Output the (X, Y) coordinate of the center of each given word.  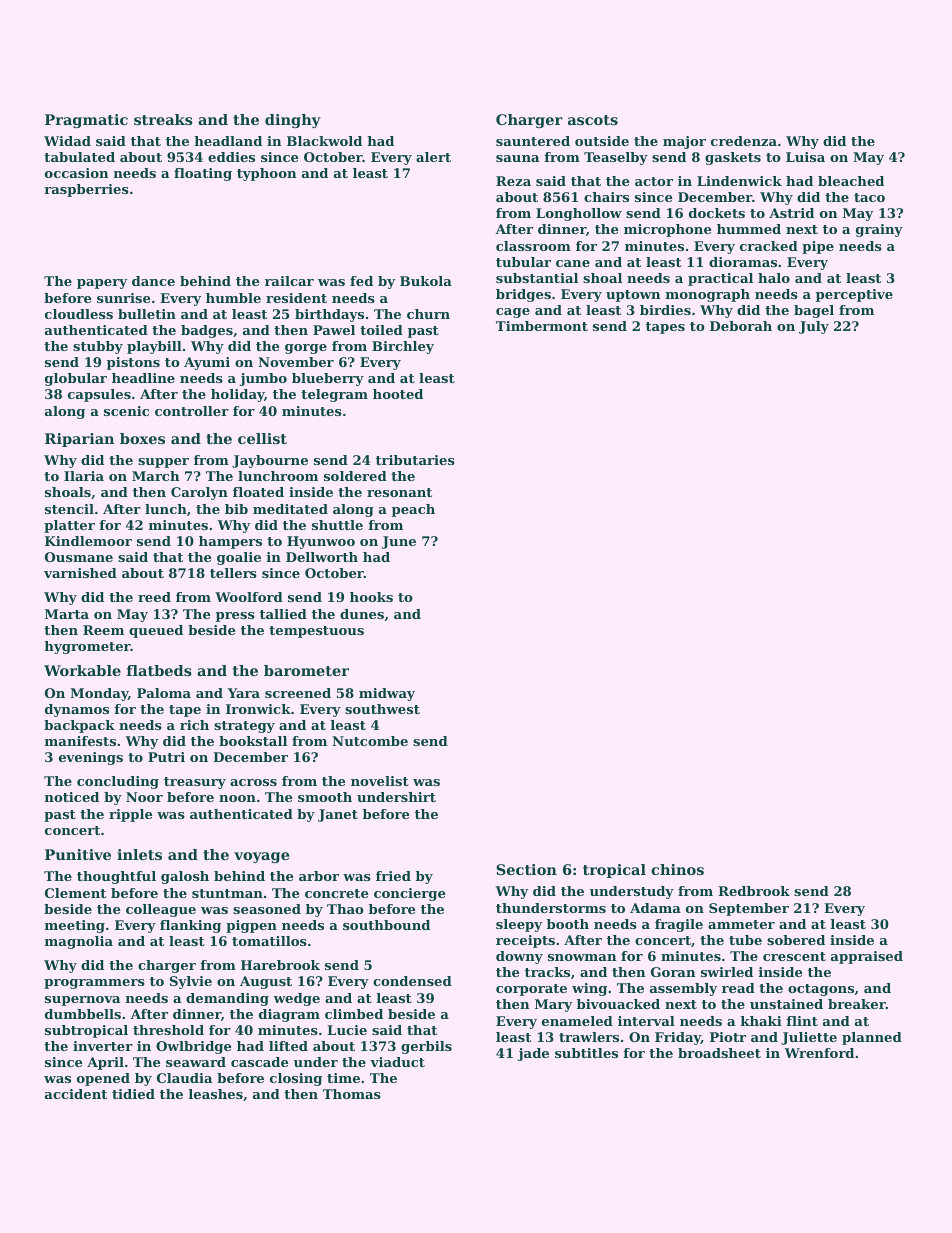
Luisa (805, 157)
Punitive (78, 854)
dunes (362, 614)
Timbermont (542, 326)
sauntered (533, 141)
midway (387, 694)
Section (526, 869)
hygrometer (87, 647)
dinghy (293, 121)
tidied (133, 1094)
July (814, 327)
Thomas (352, 1094)
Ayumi (207, 363)
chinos (677, 869)
